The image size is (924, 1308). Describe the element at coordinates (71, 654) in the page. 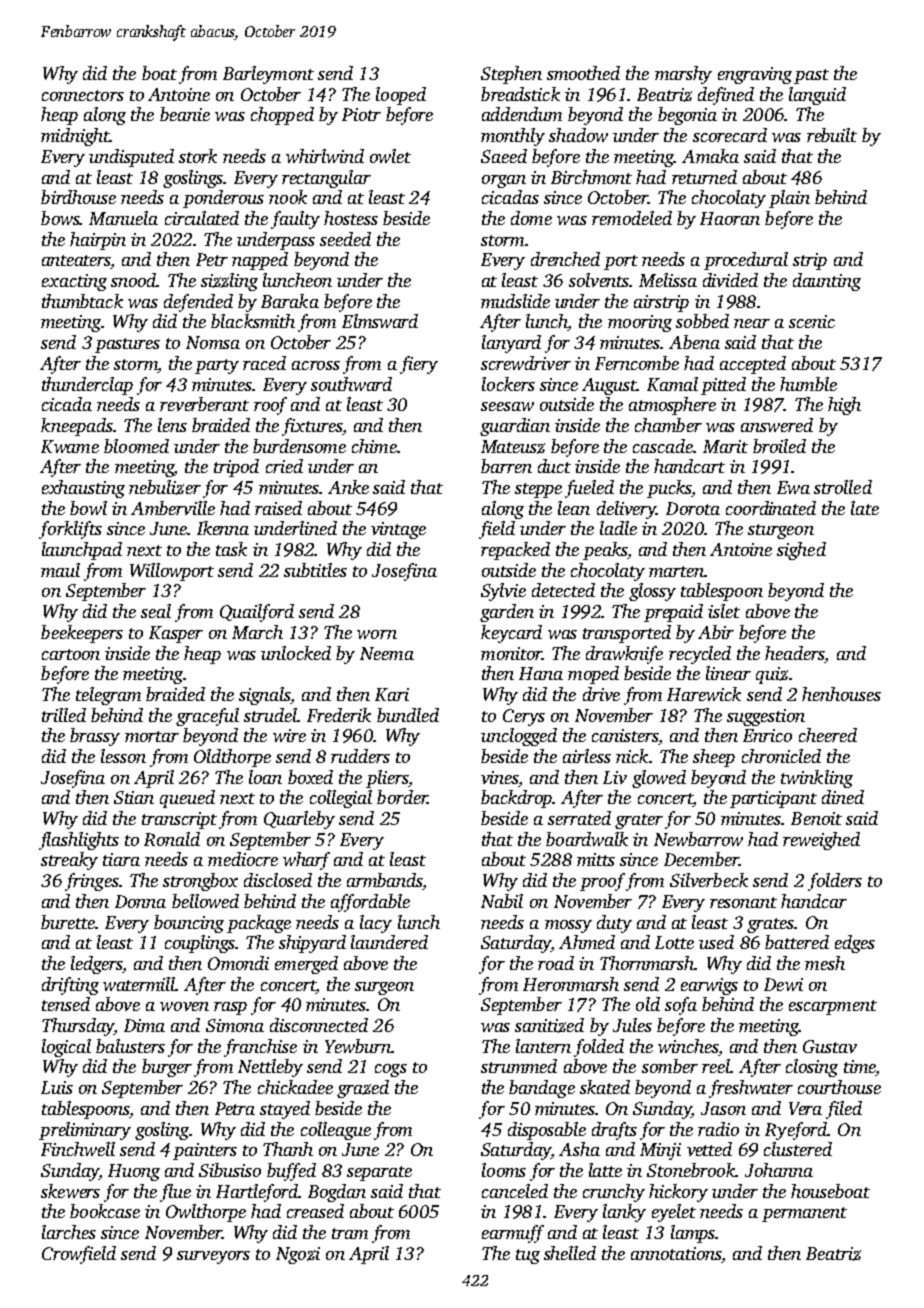

I see `cartoon` at that location.
